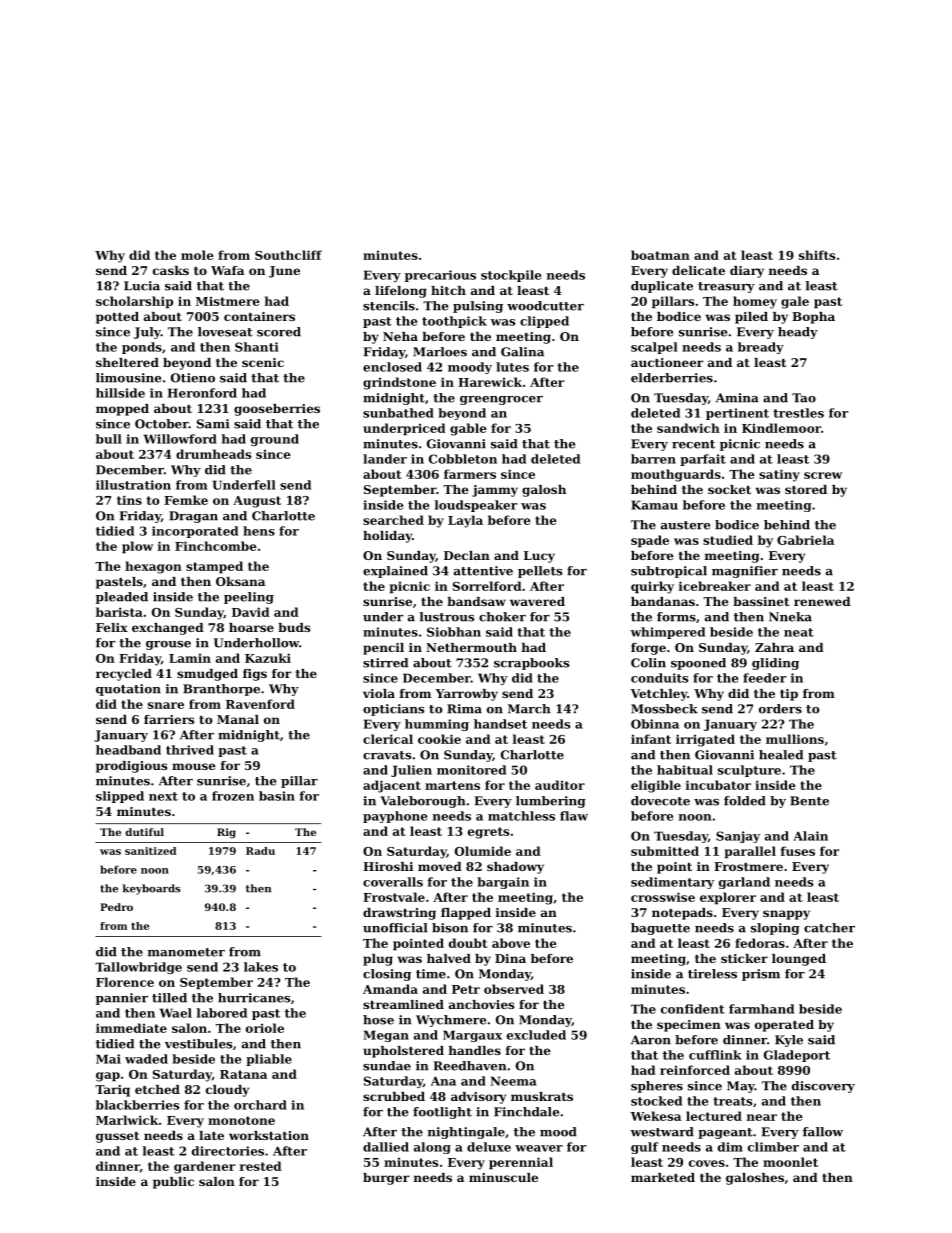 This document has height=1233, width=952. Describe the element at coordinates (269, 1135) in the document. I see `workstation` at that location.
